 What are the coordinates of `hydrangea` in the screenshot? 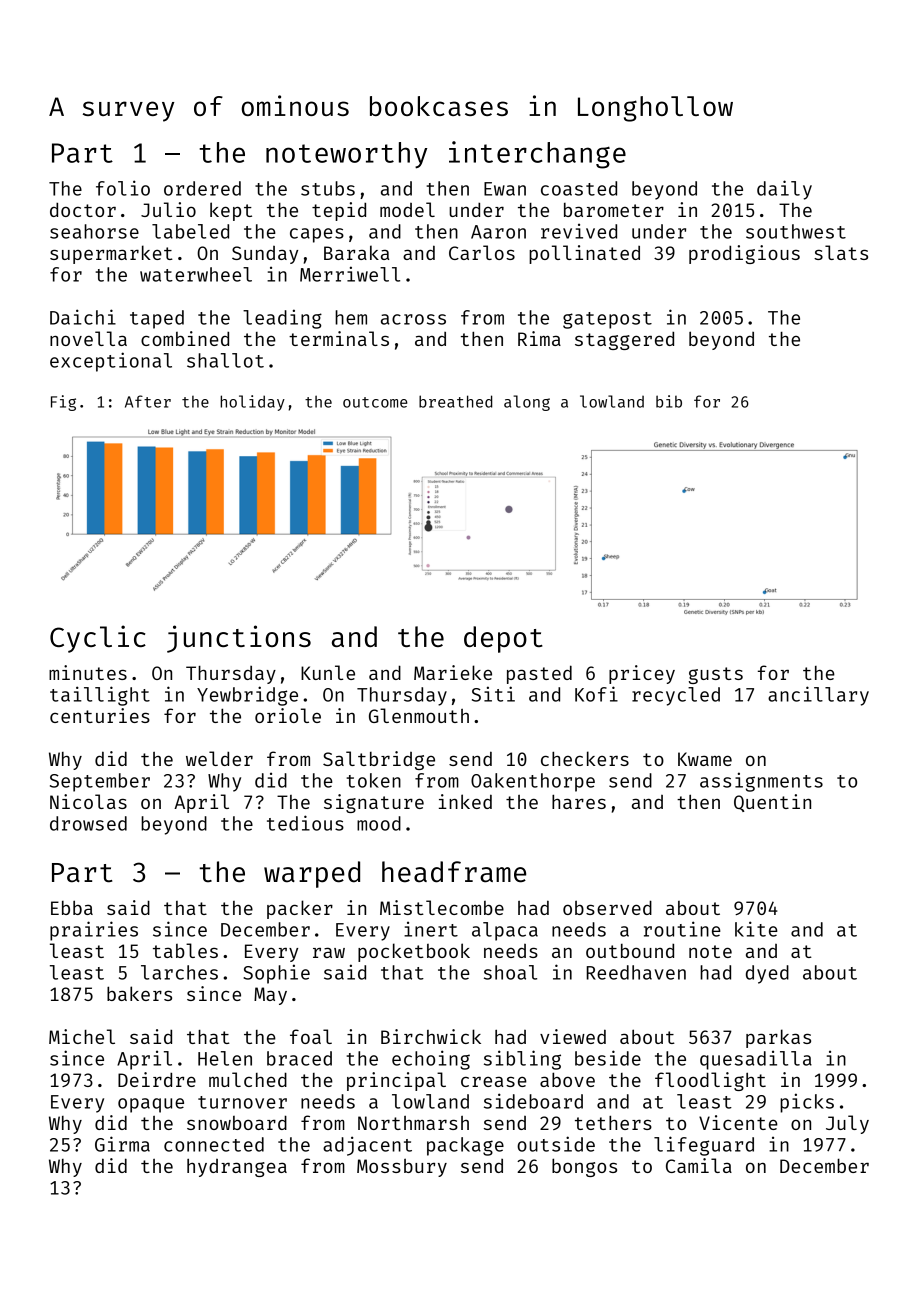 It's located at (237, 1168).
